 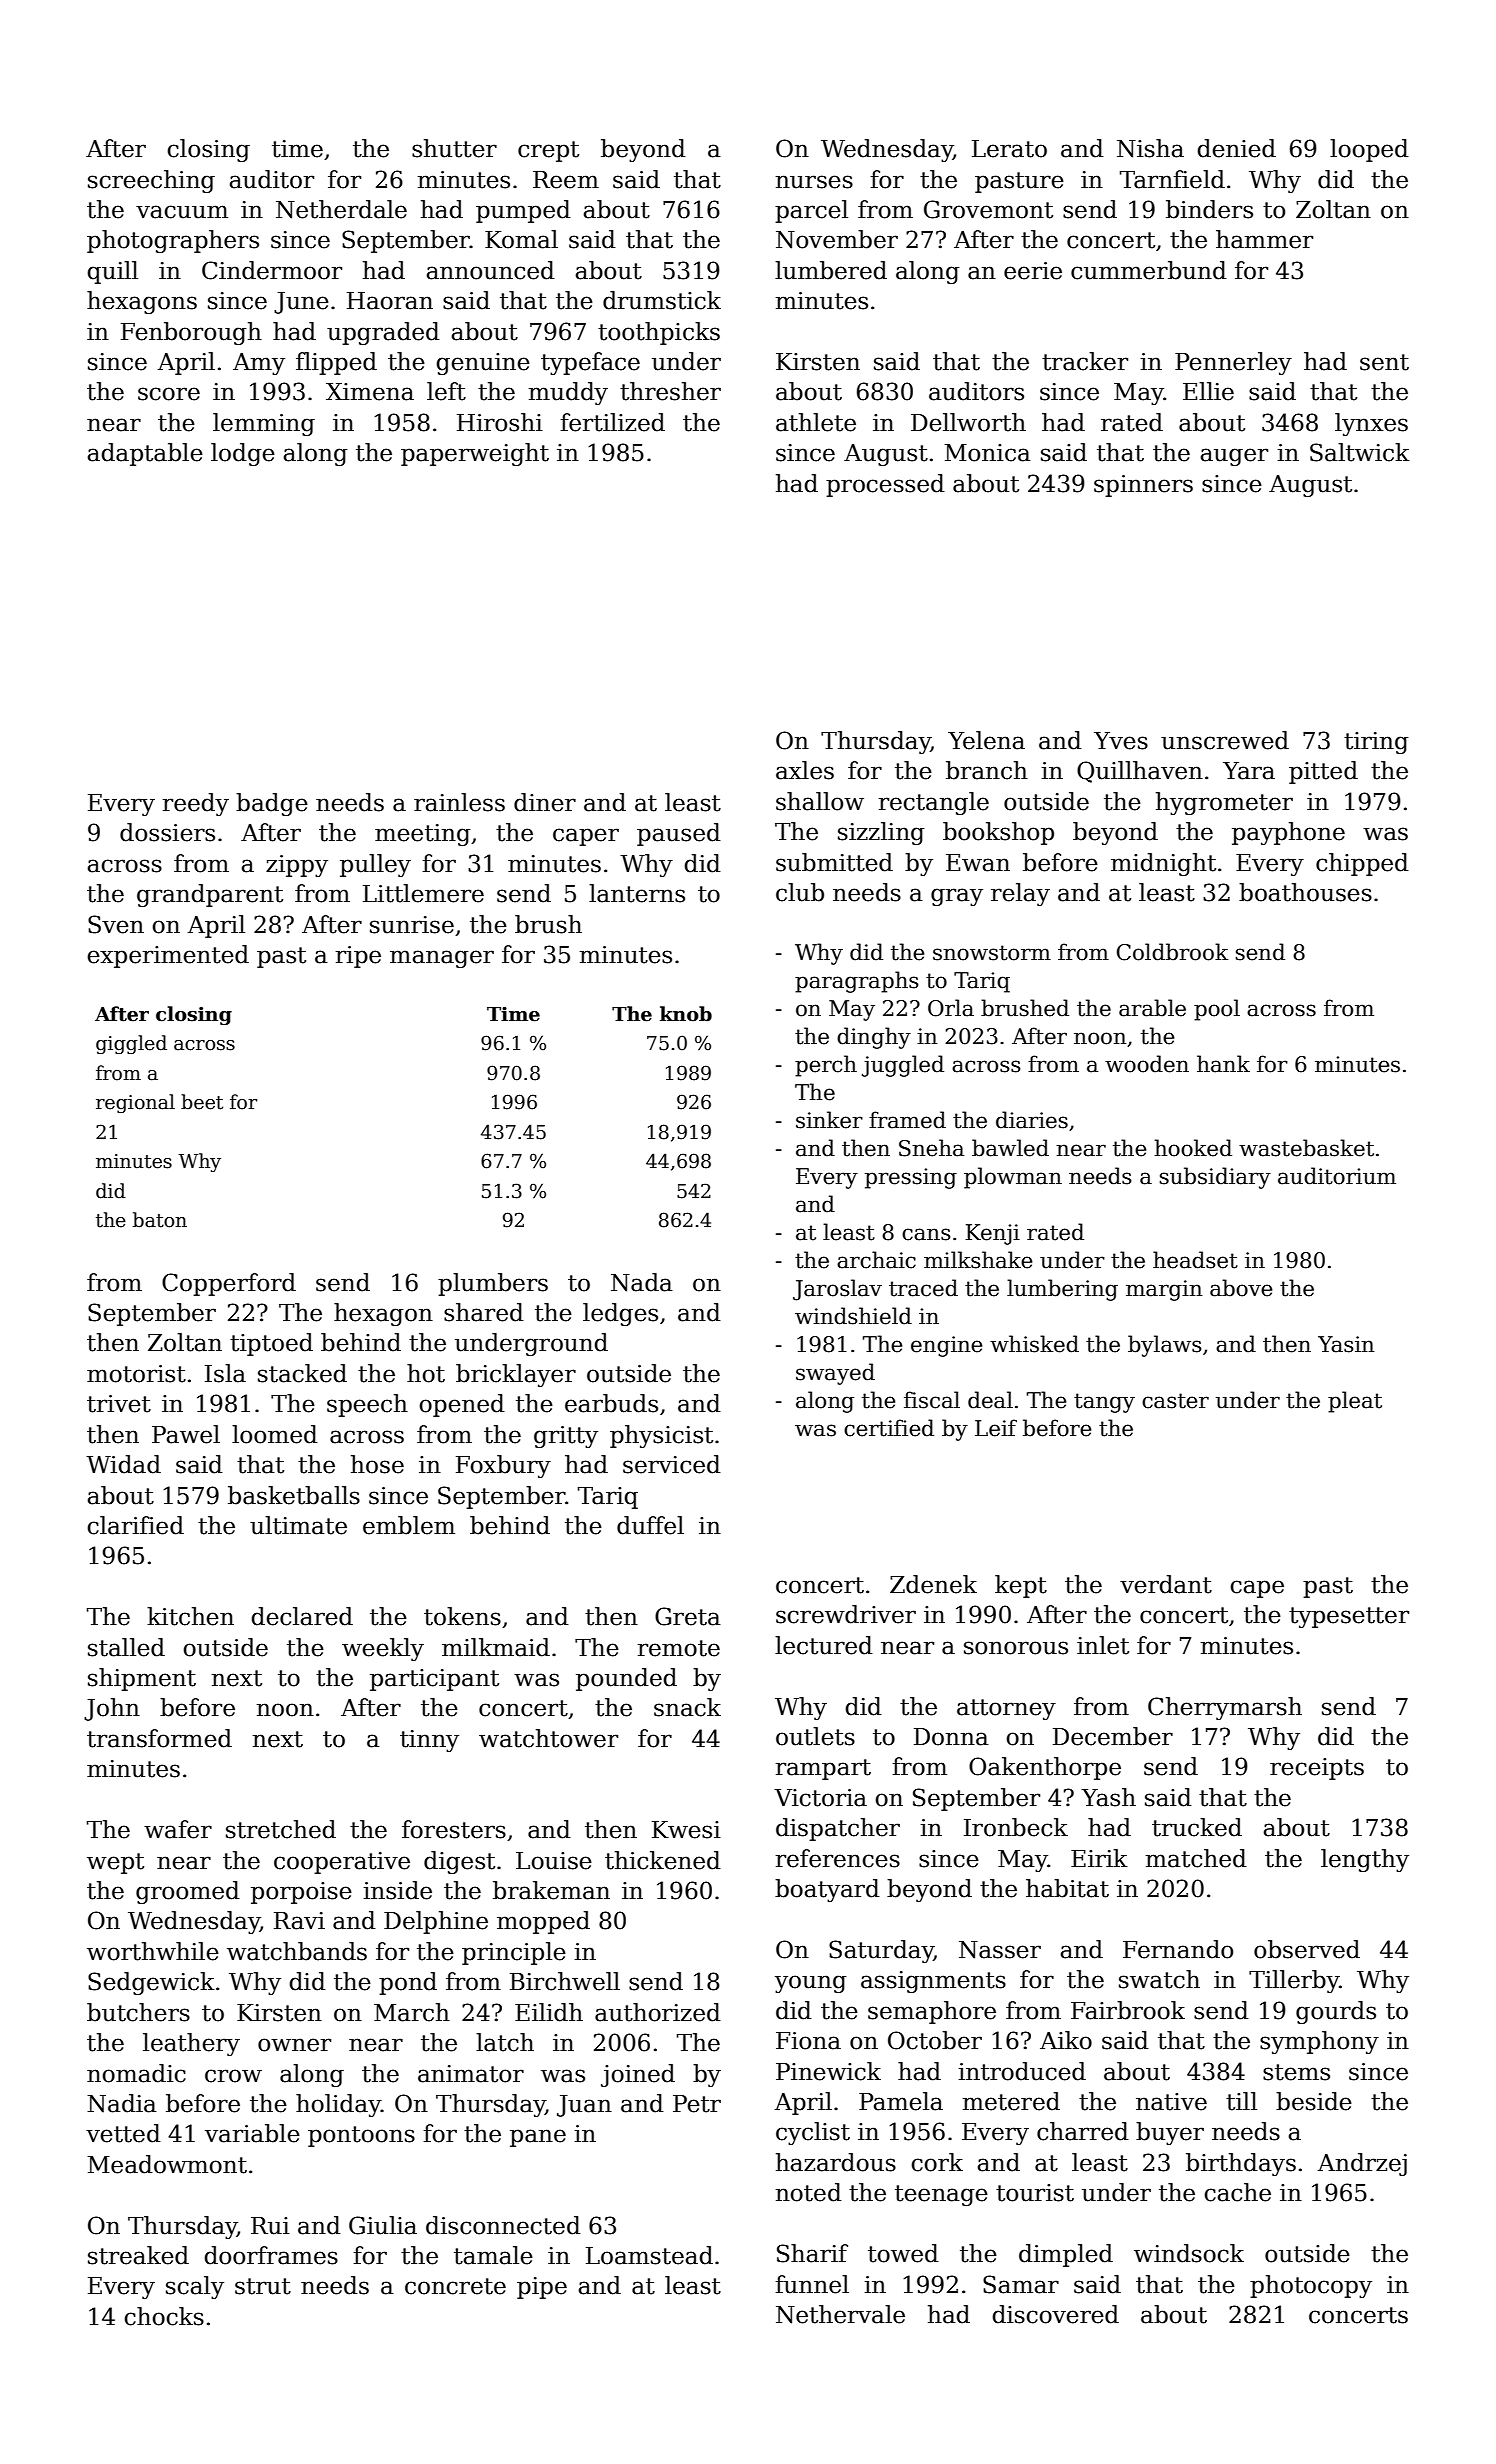 What do you see at coordinates (1349, 1617) in the document?
I see `typesetter` at bounding box center [1349, 1617].
